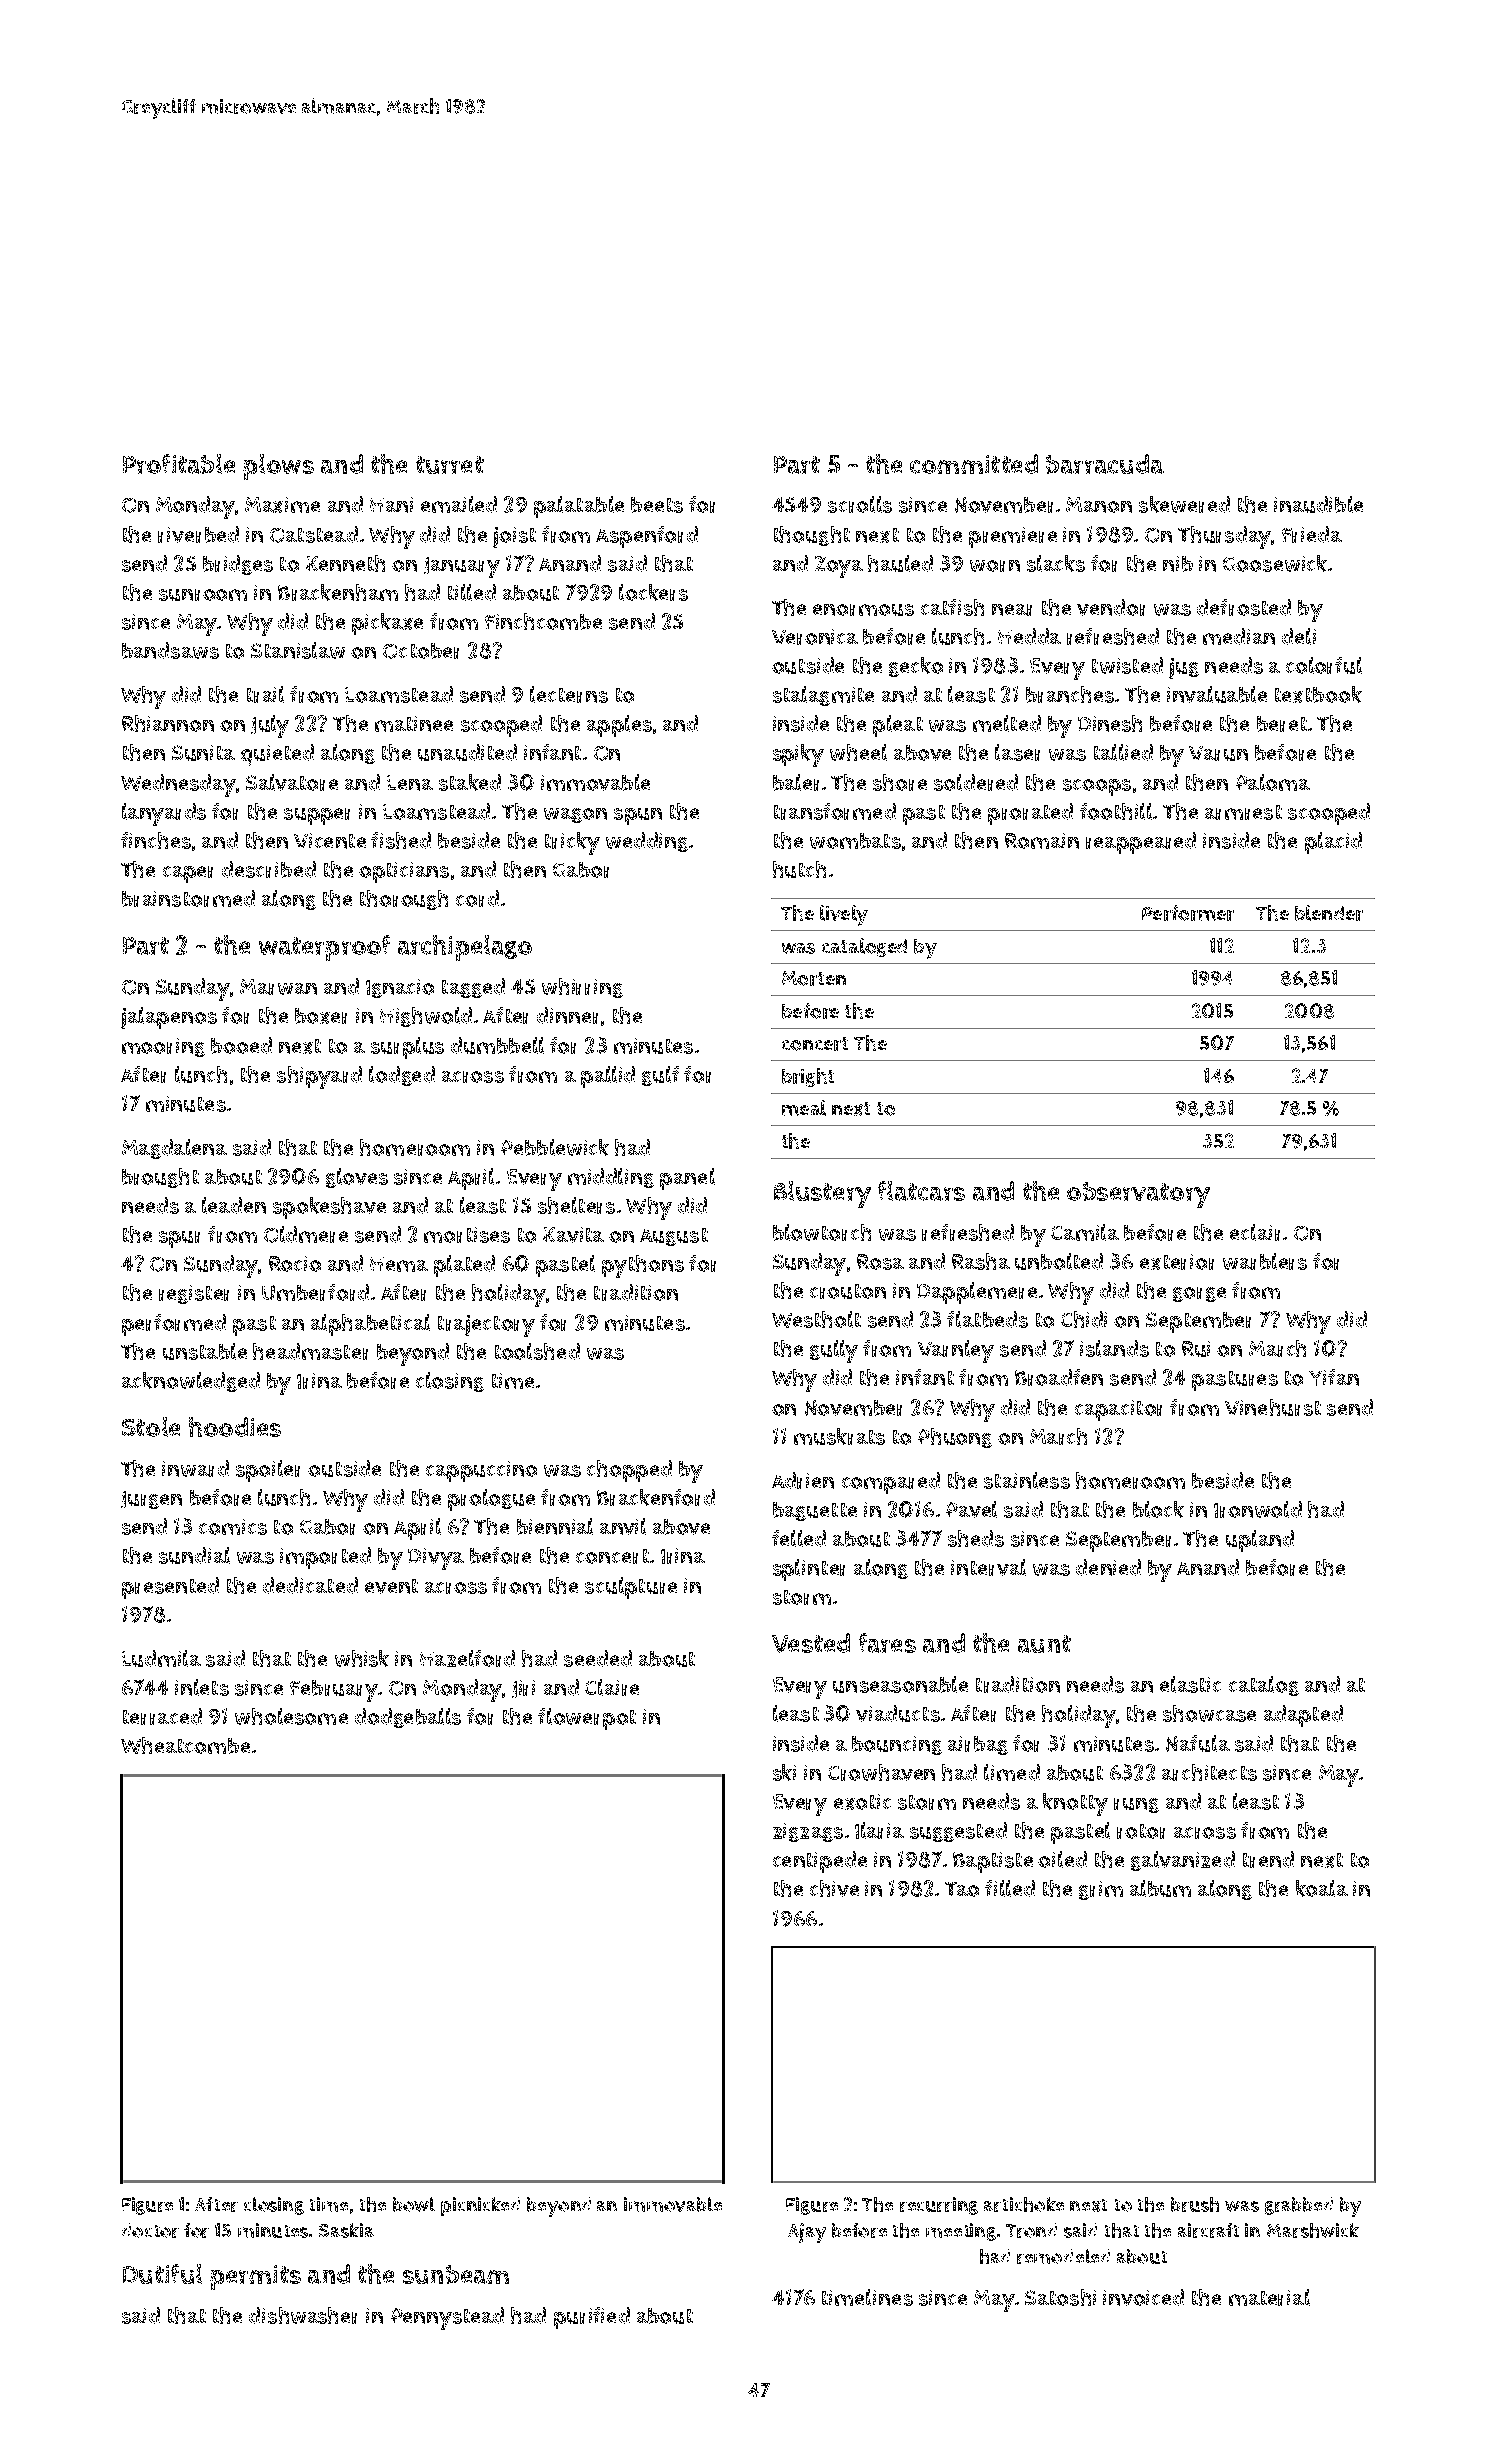 This page has height=2464, width=1496. Describe the element at coordinates (1101, 1890) in the page. I see `grim` at that location.
